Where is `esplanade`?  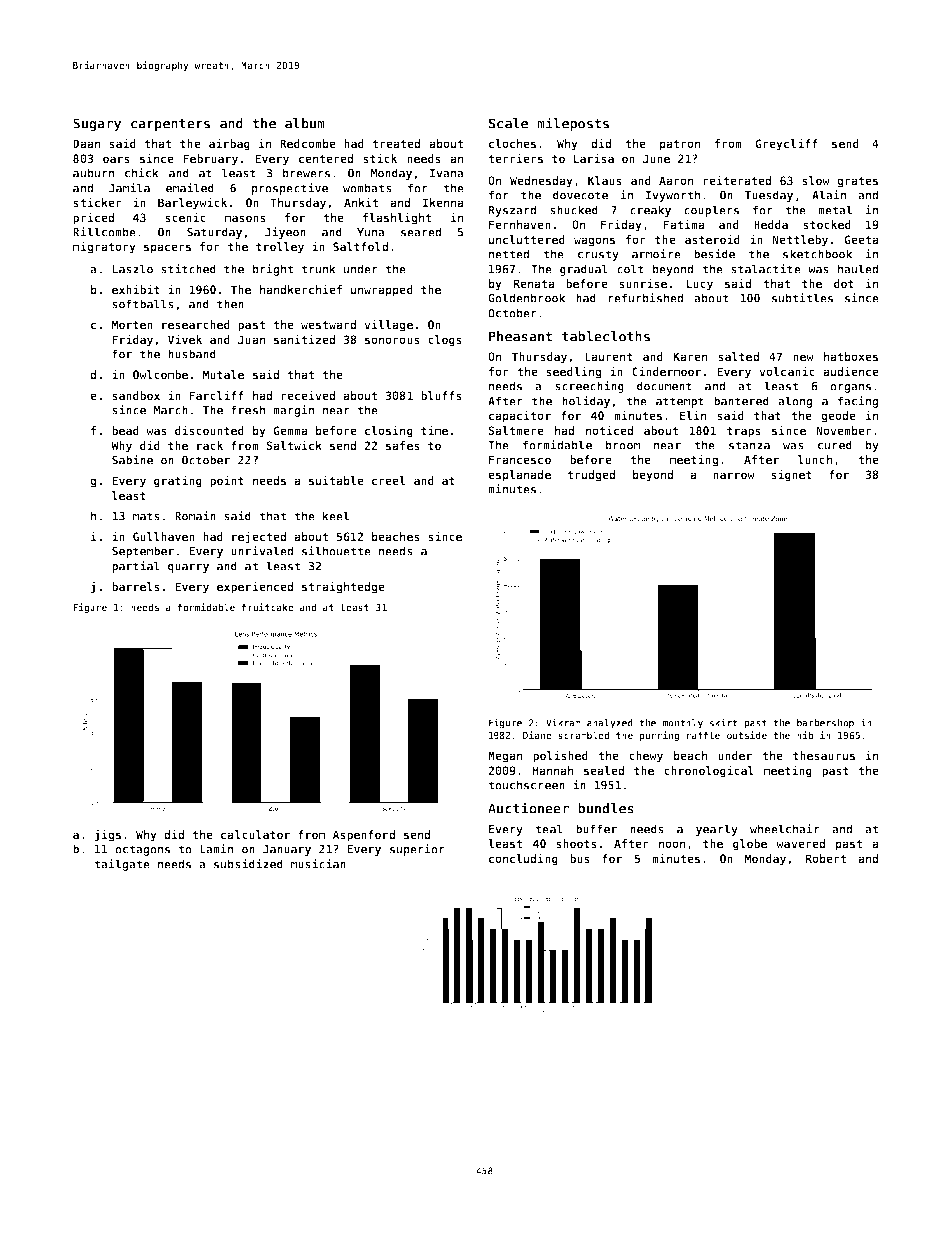 esplanade is located at coordinates (519, 476).
